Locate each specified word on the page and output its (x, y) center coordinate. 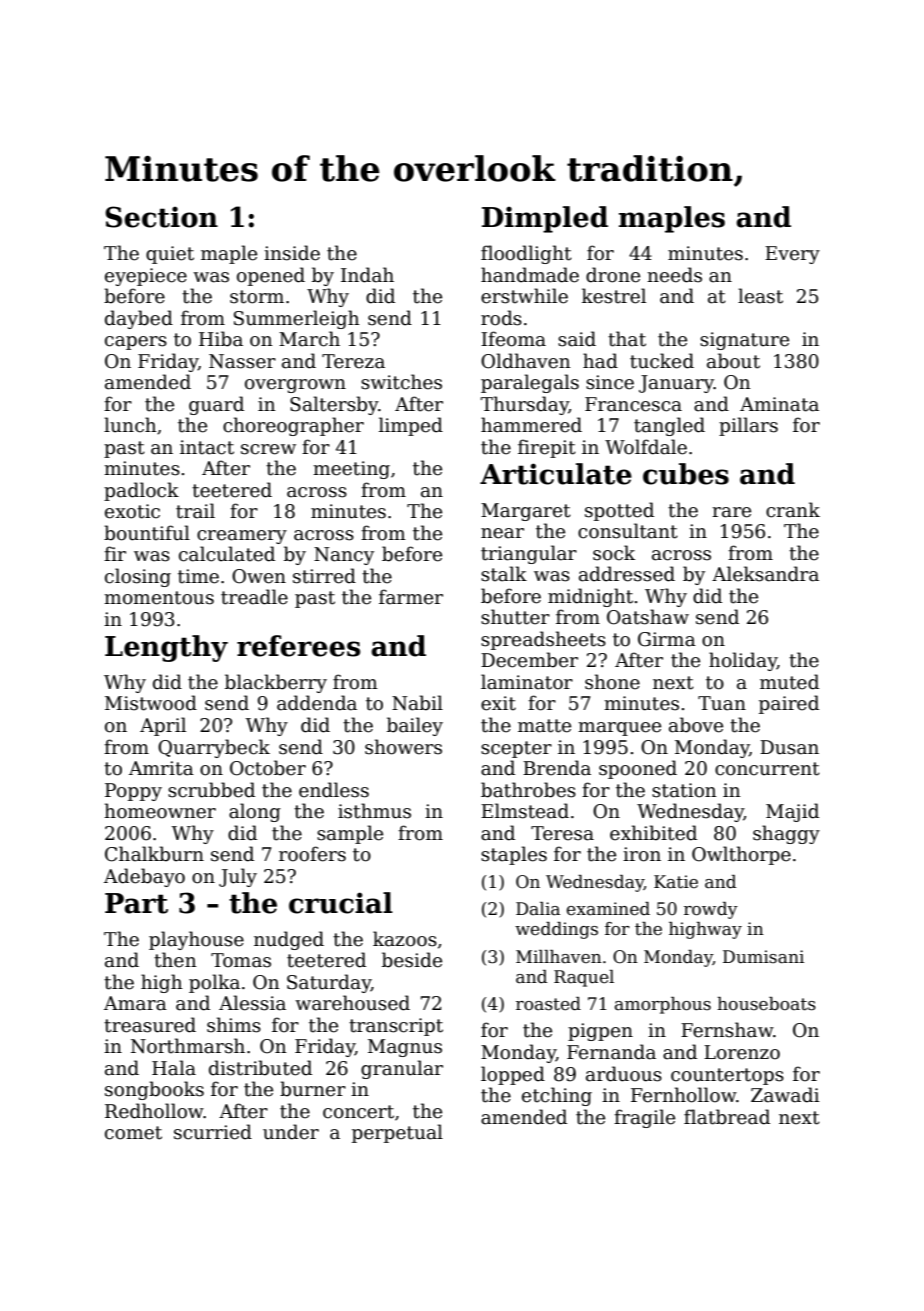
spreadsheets (543, 640)
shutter (515, 617)
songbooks (154, 1090)
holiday (743, 661)
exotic (132, 511)
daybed (139, 319)
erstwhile (524, 296)
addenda (317, 703)
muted (789, 682)
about (733, 361)
